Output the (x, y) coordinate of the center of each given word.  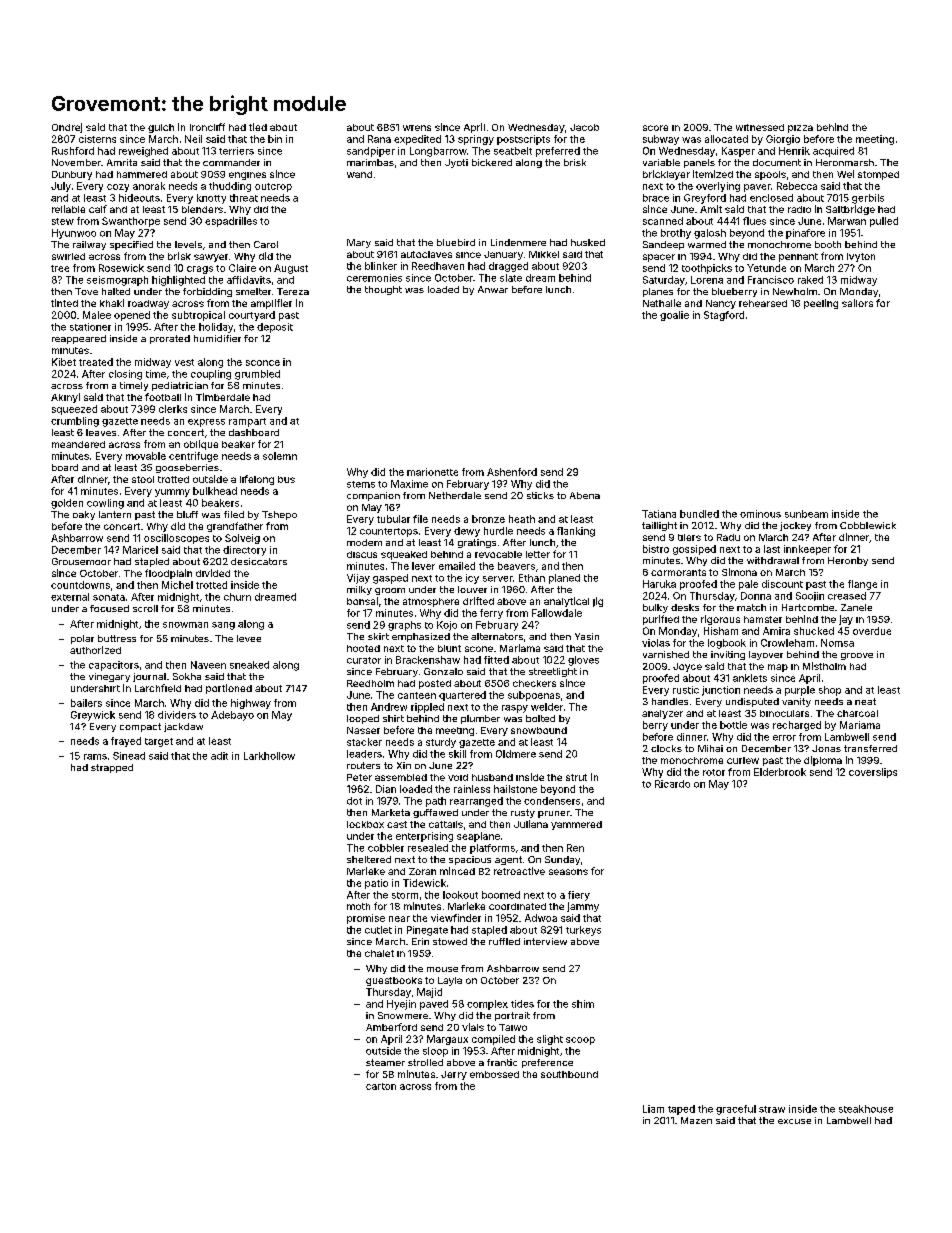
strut (576, 777)
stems (361, 484)
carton (381, 1086)
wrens (417, 128)
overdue (872, 631)
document (777, 162)
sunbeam (806, 514)
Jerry (454, 1075)
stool (143, 479)
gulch (161, 128)
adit (219, 756)
